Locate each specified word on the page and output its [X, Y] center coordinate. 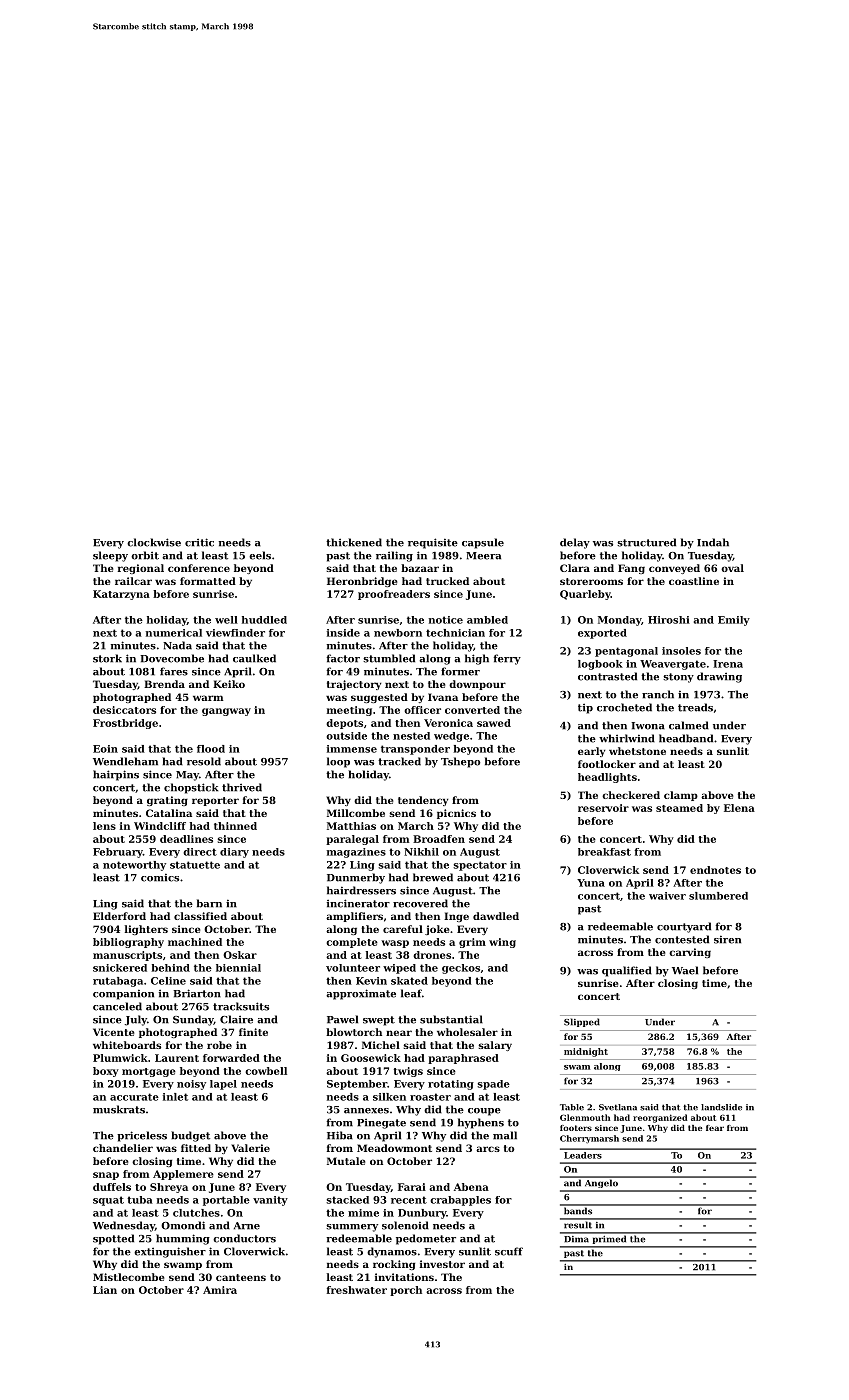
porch [406, 1291]
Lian [105, 1290]
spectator [480, 866]
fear [715, 1128]
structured [646, 542]
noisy [191, 1085]
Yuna [591, 883]
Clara [575, 568]
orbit [145, 555]
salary [495, 1046]
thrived [242, 787]
